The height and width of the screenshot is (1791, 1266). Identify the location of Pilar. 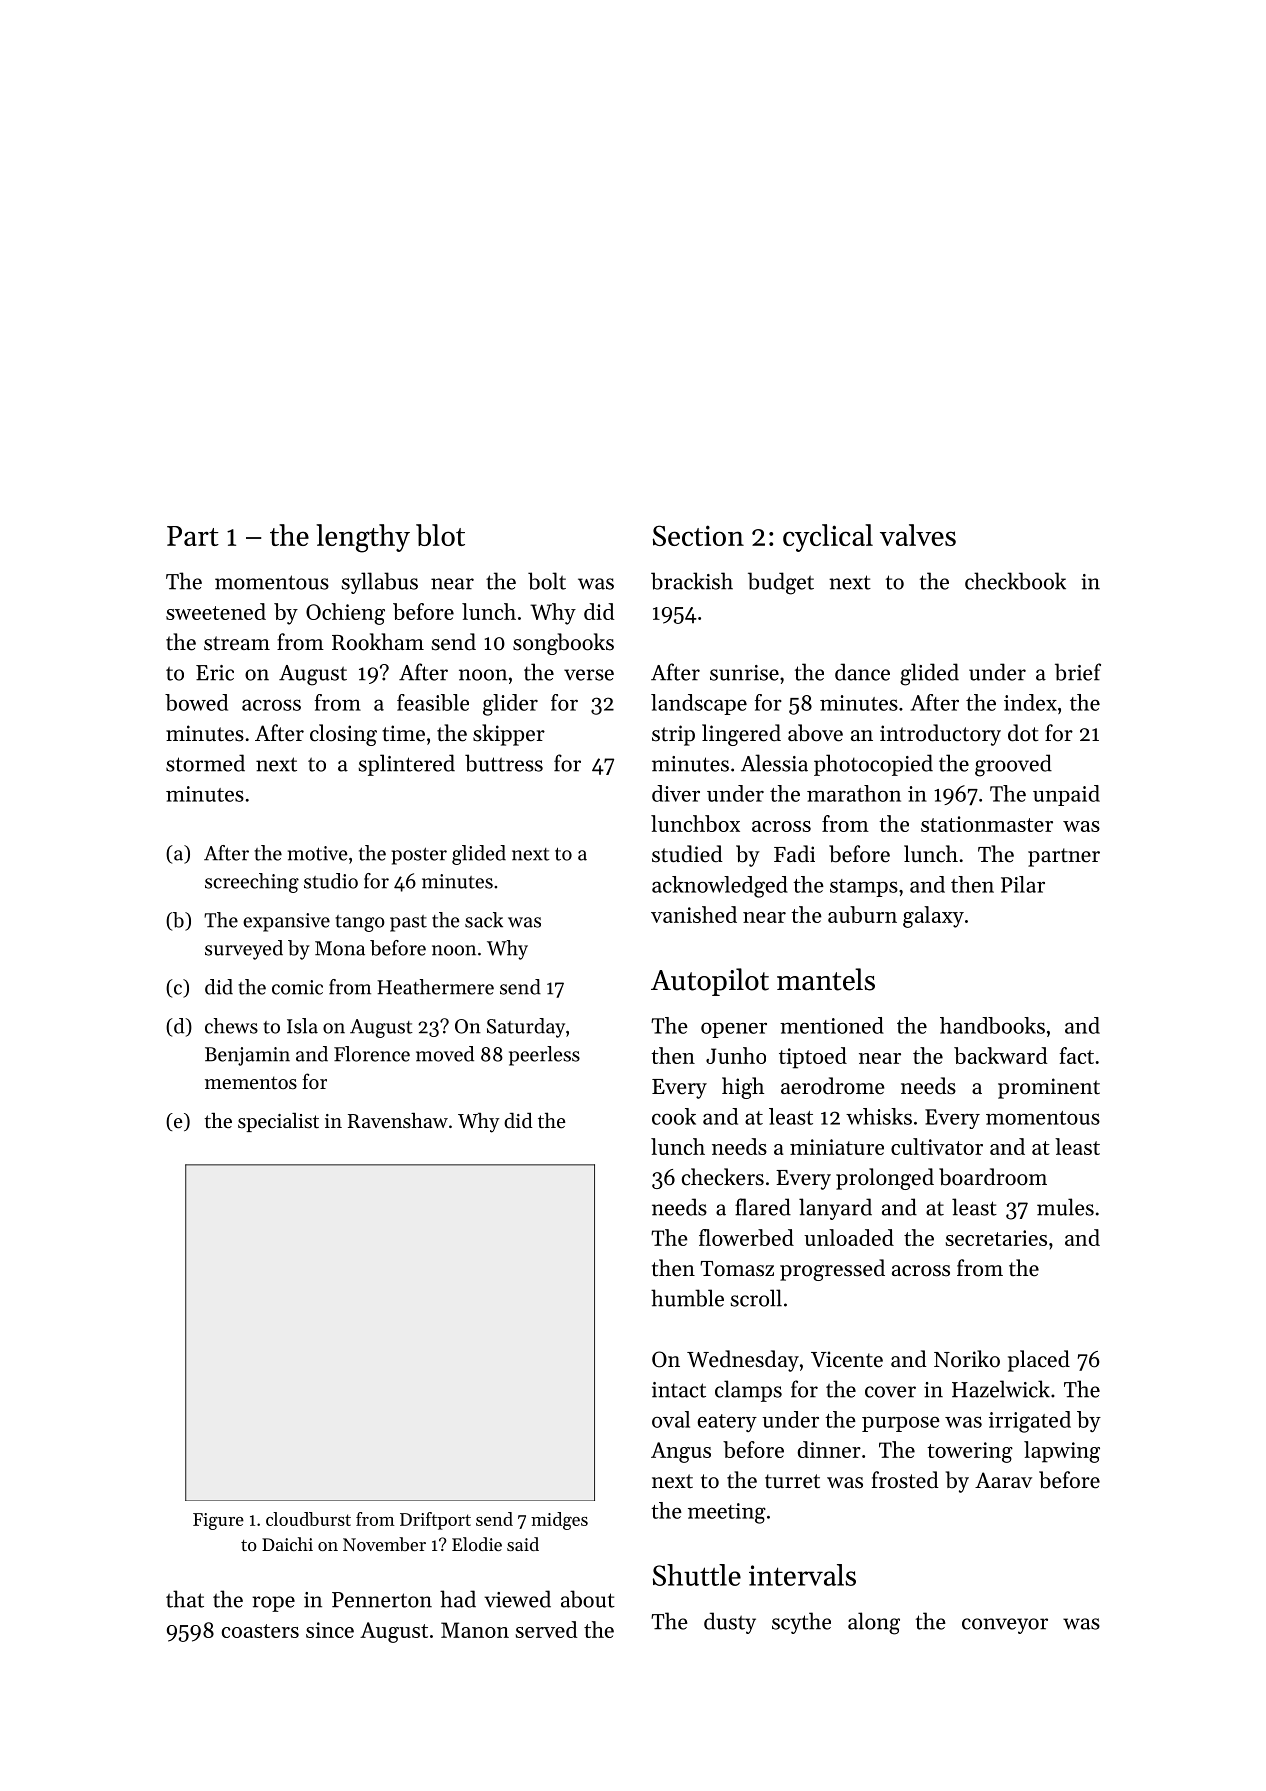
(1023, 884).
